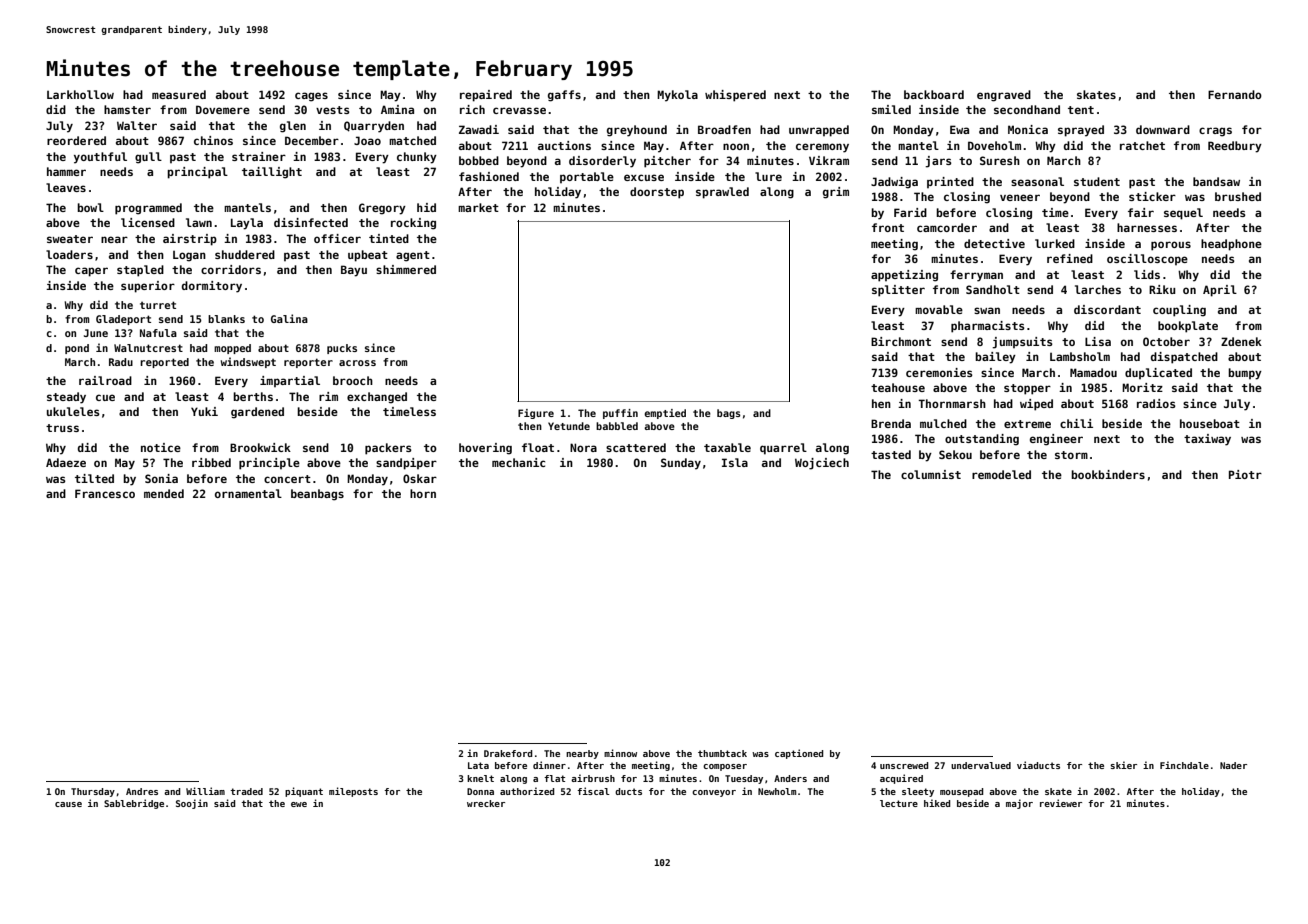 The height and width of the document is (924, 1308). I want to click on veneer, so click(1020, 197).
